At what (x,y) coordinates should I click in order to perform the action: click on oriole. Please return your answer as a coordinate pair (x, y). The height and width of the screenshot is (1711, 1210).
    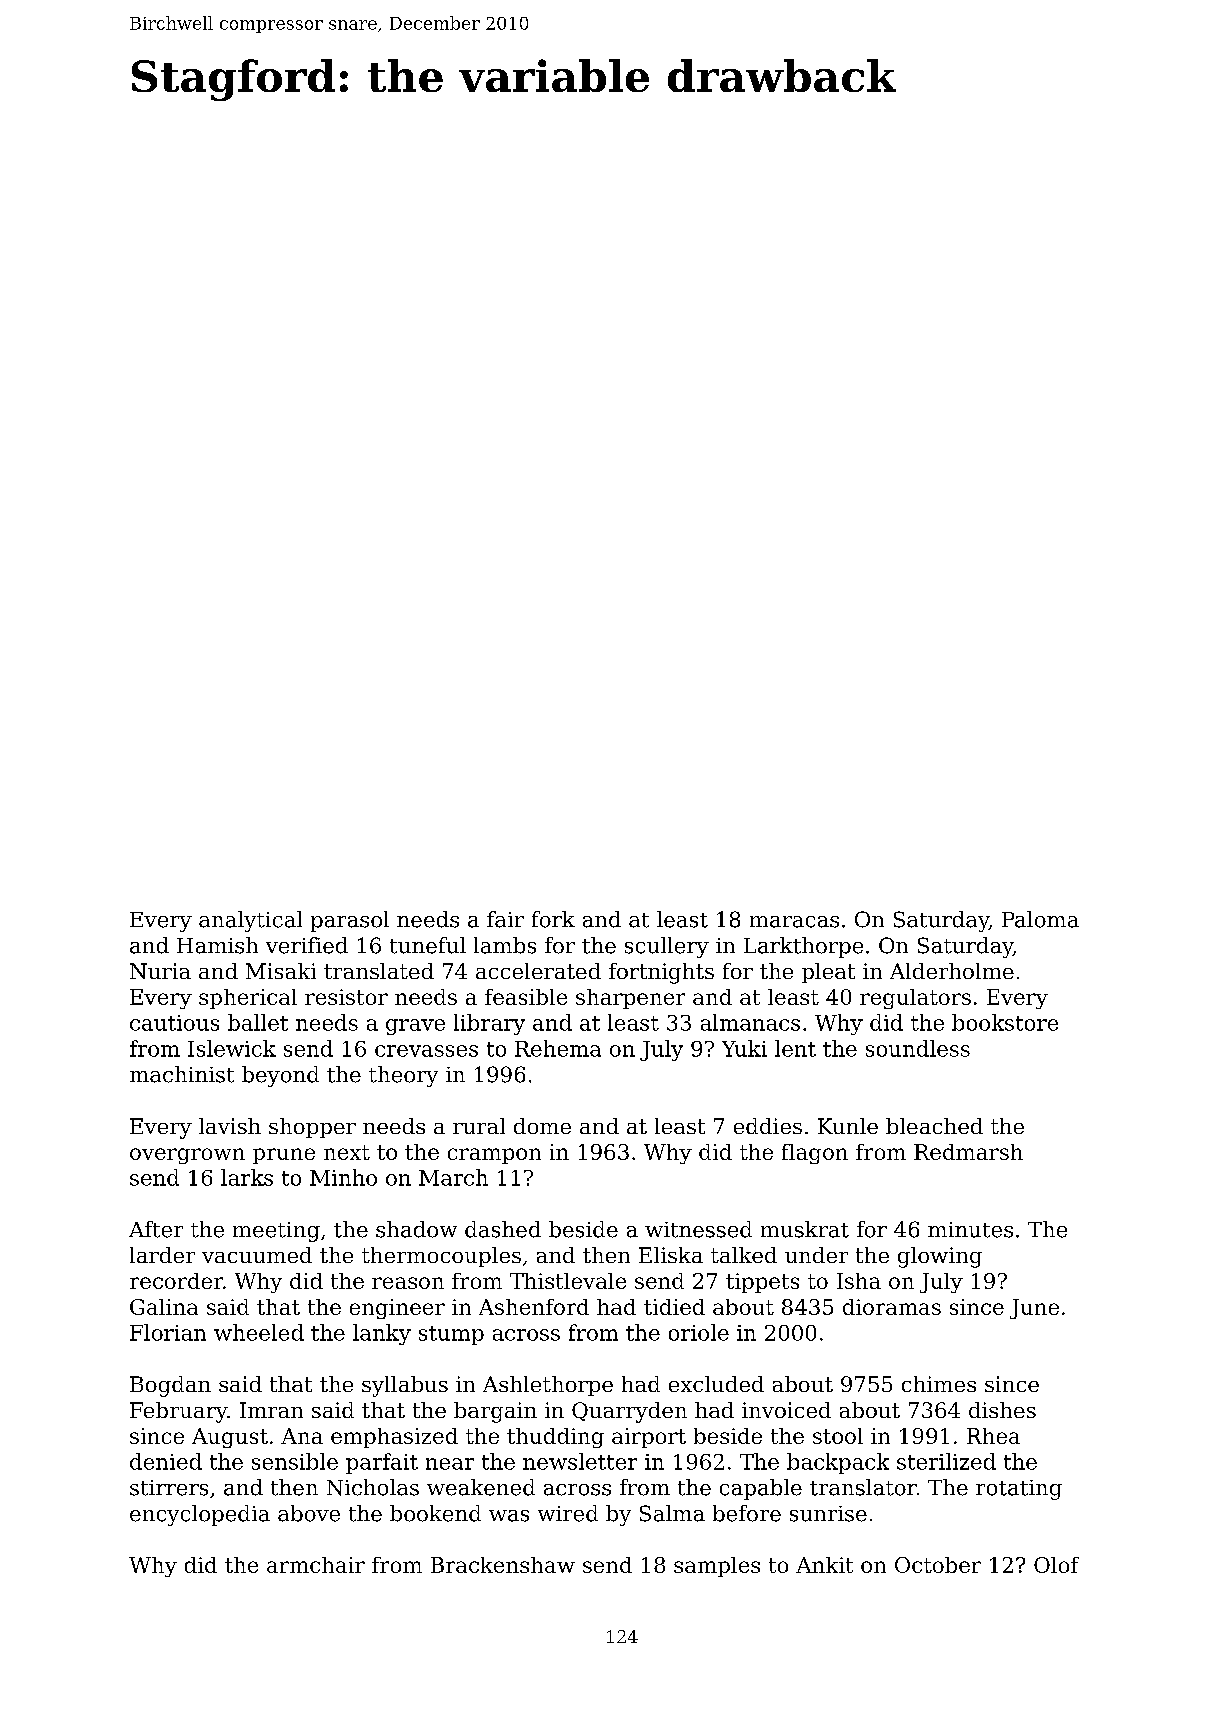
    Looking at the image, I should click on (699, 1332).
